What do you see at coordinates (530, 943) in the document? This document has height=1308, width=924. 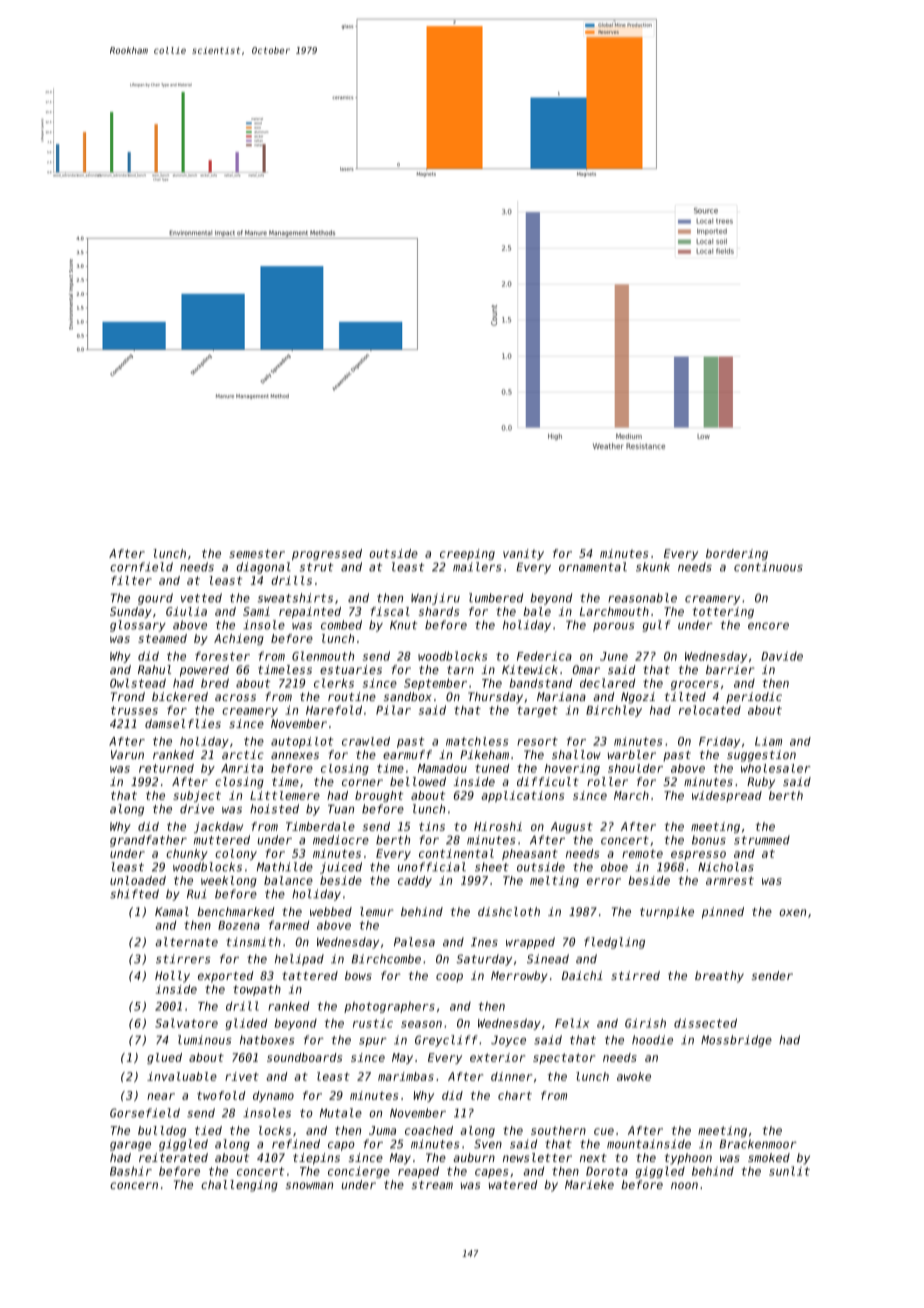 I see `wrapped` at bounding box center [530, 943].
